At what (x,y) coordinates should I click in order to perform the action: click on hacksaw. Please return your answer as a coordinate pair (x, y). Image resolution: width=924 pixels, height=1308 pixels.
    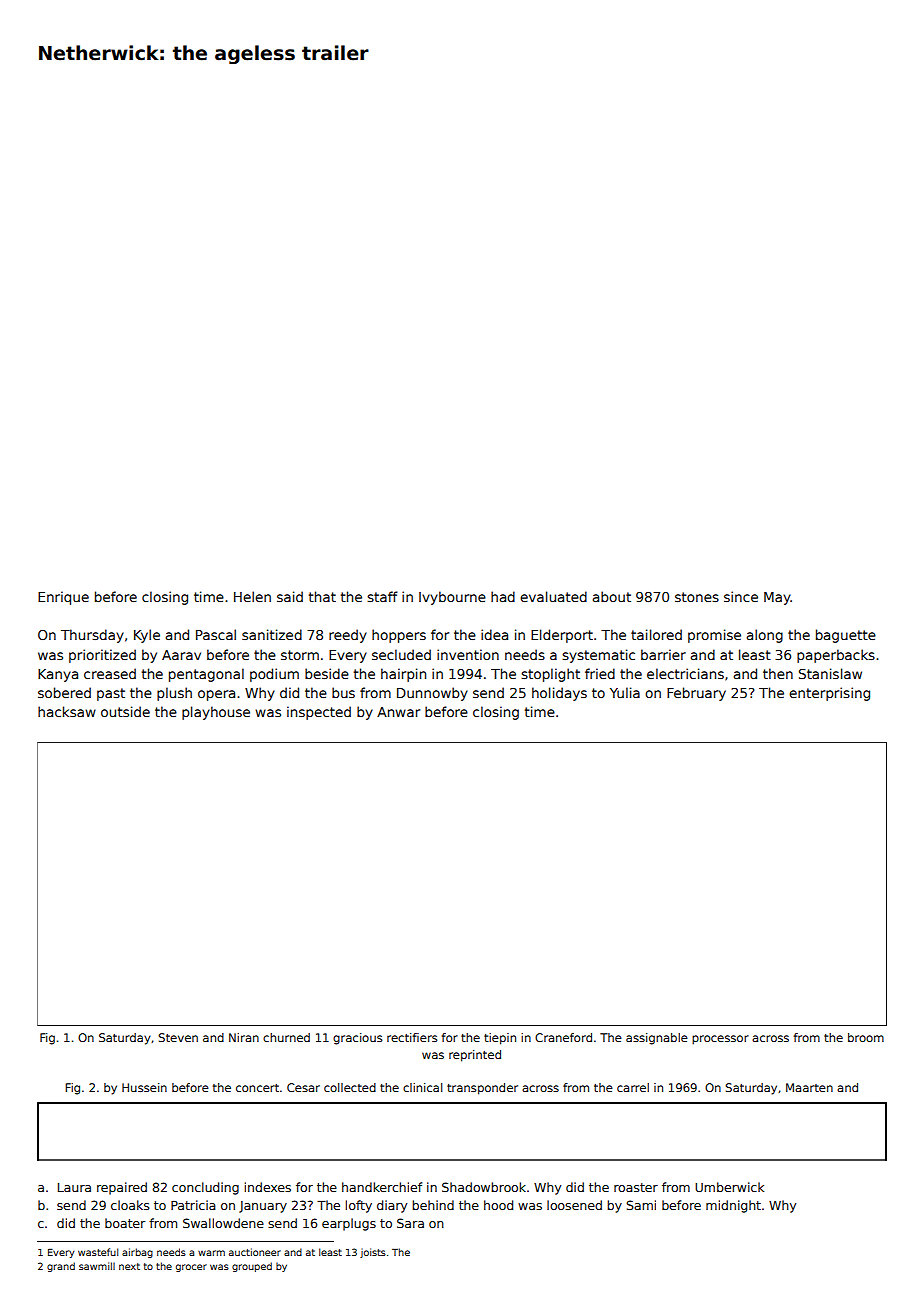
    Looking at the image, I should click on (67, 711).
